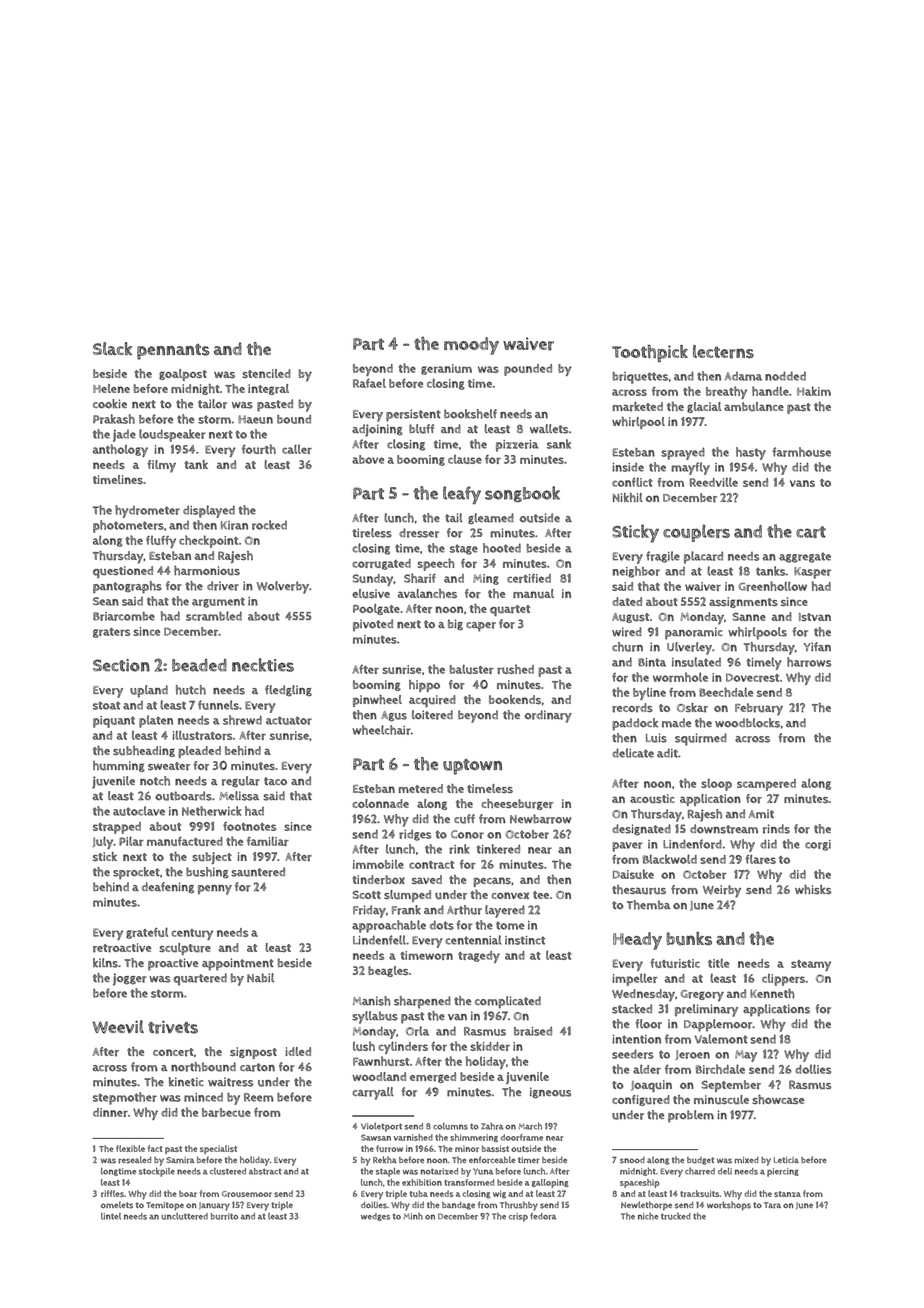 This screenshot has width=924, height=1308. I want to click on immobile, so click(378, 864).
